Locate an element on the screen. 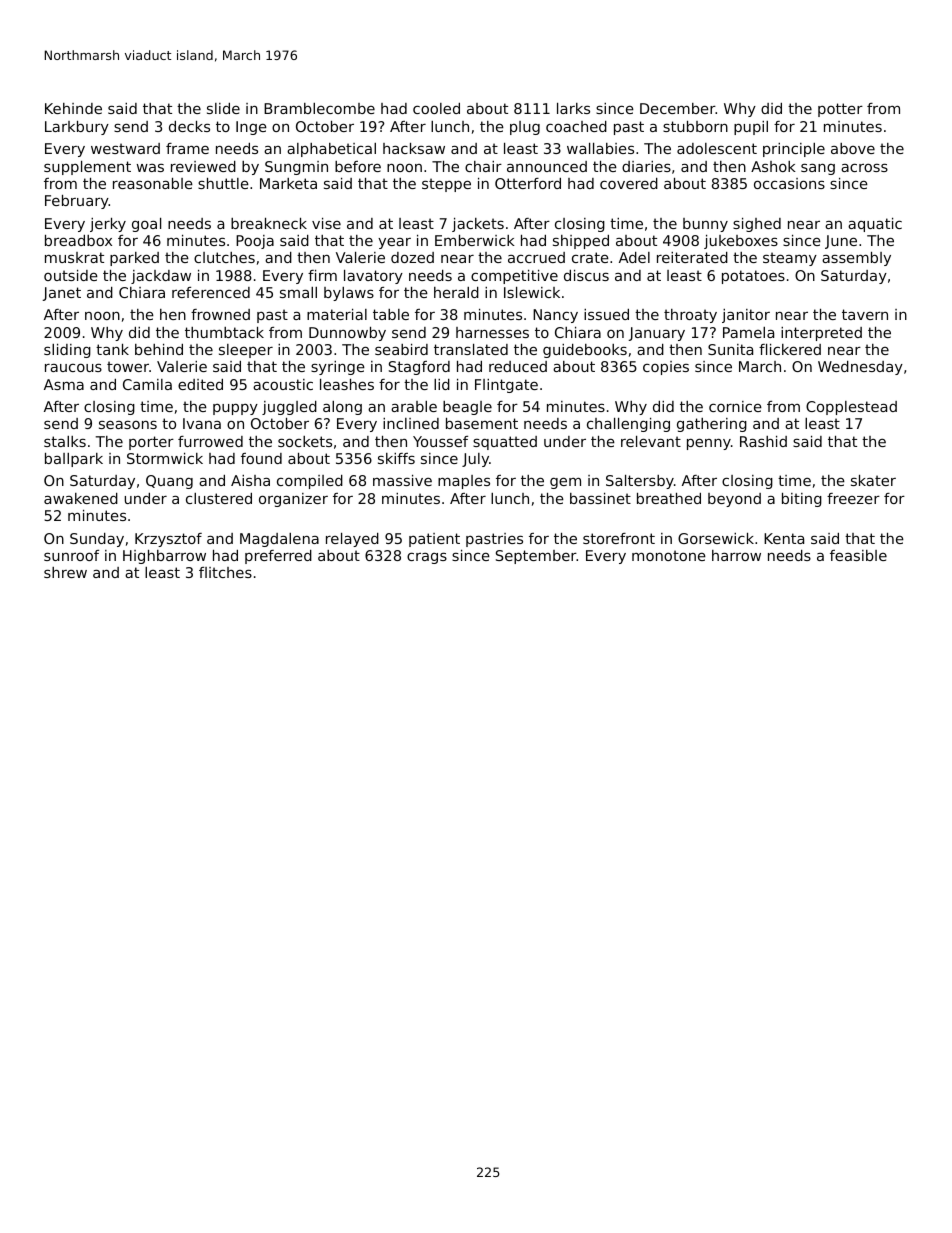  freezer is located at coordinates (853, 498).
